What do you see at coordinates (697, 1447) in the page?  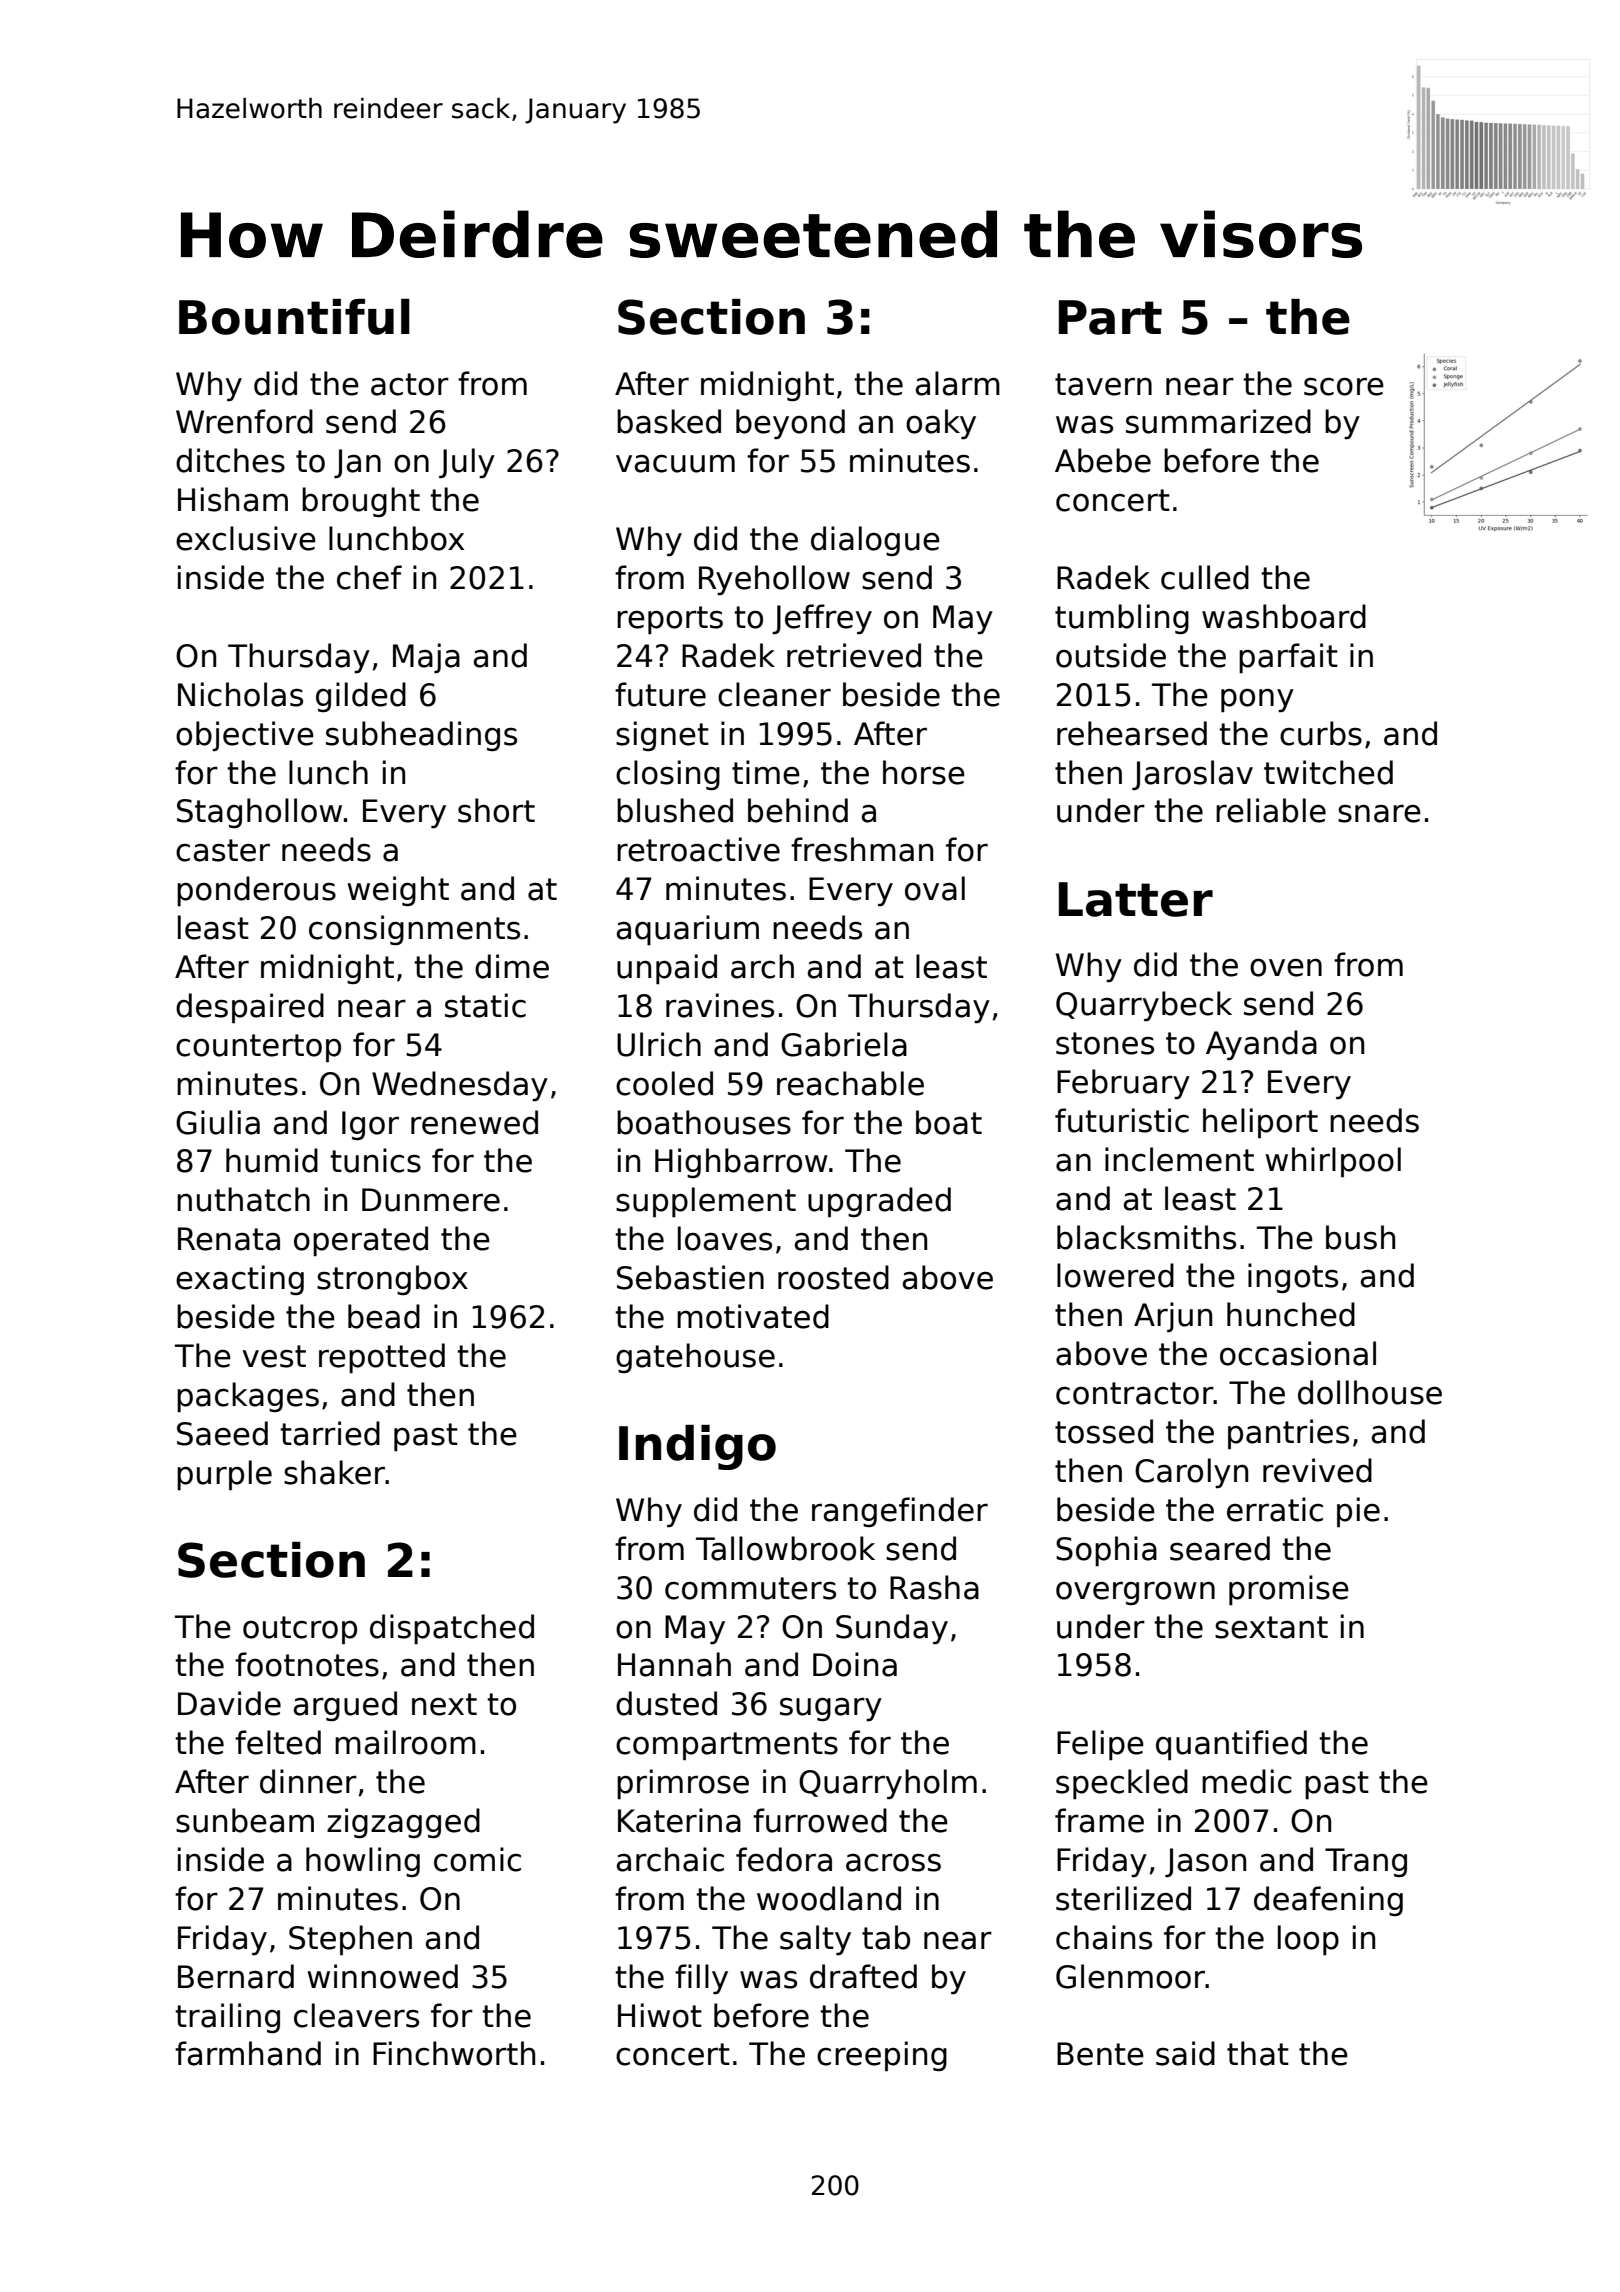 I see `Indigo` at bounding box center [697, 1447].
